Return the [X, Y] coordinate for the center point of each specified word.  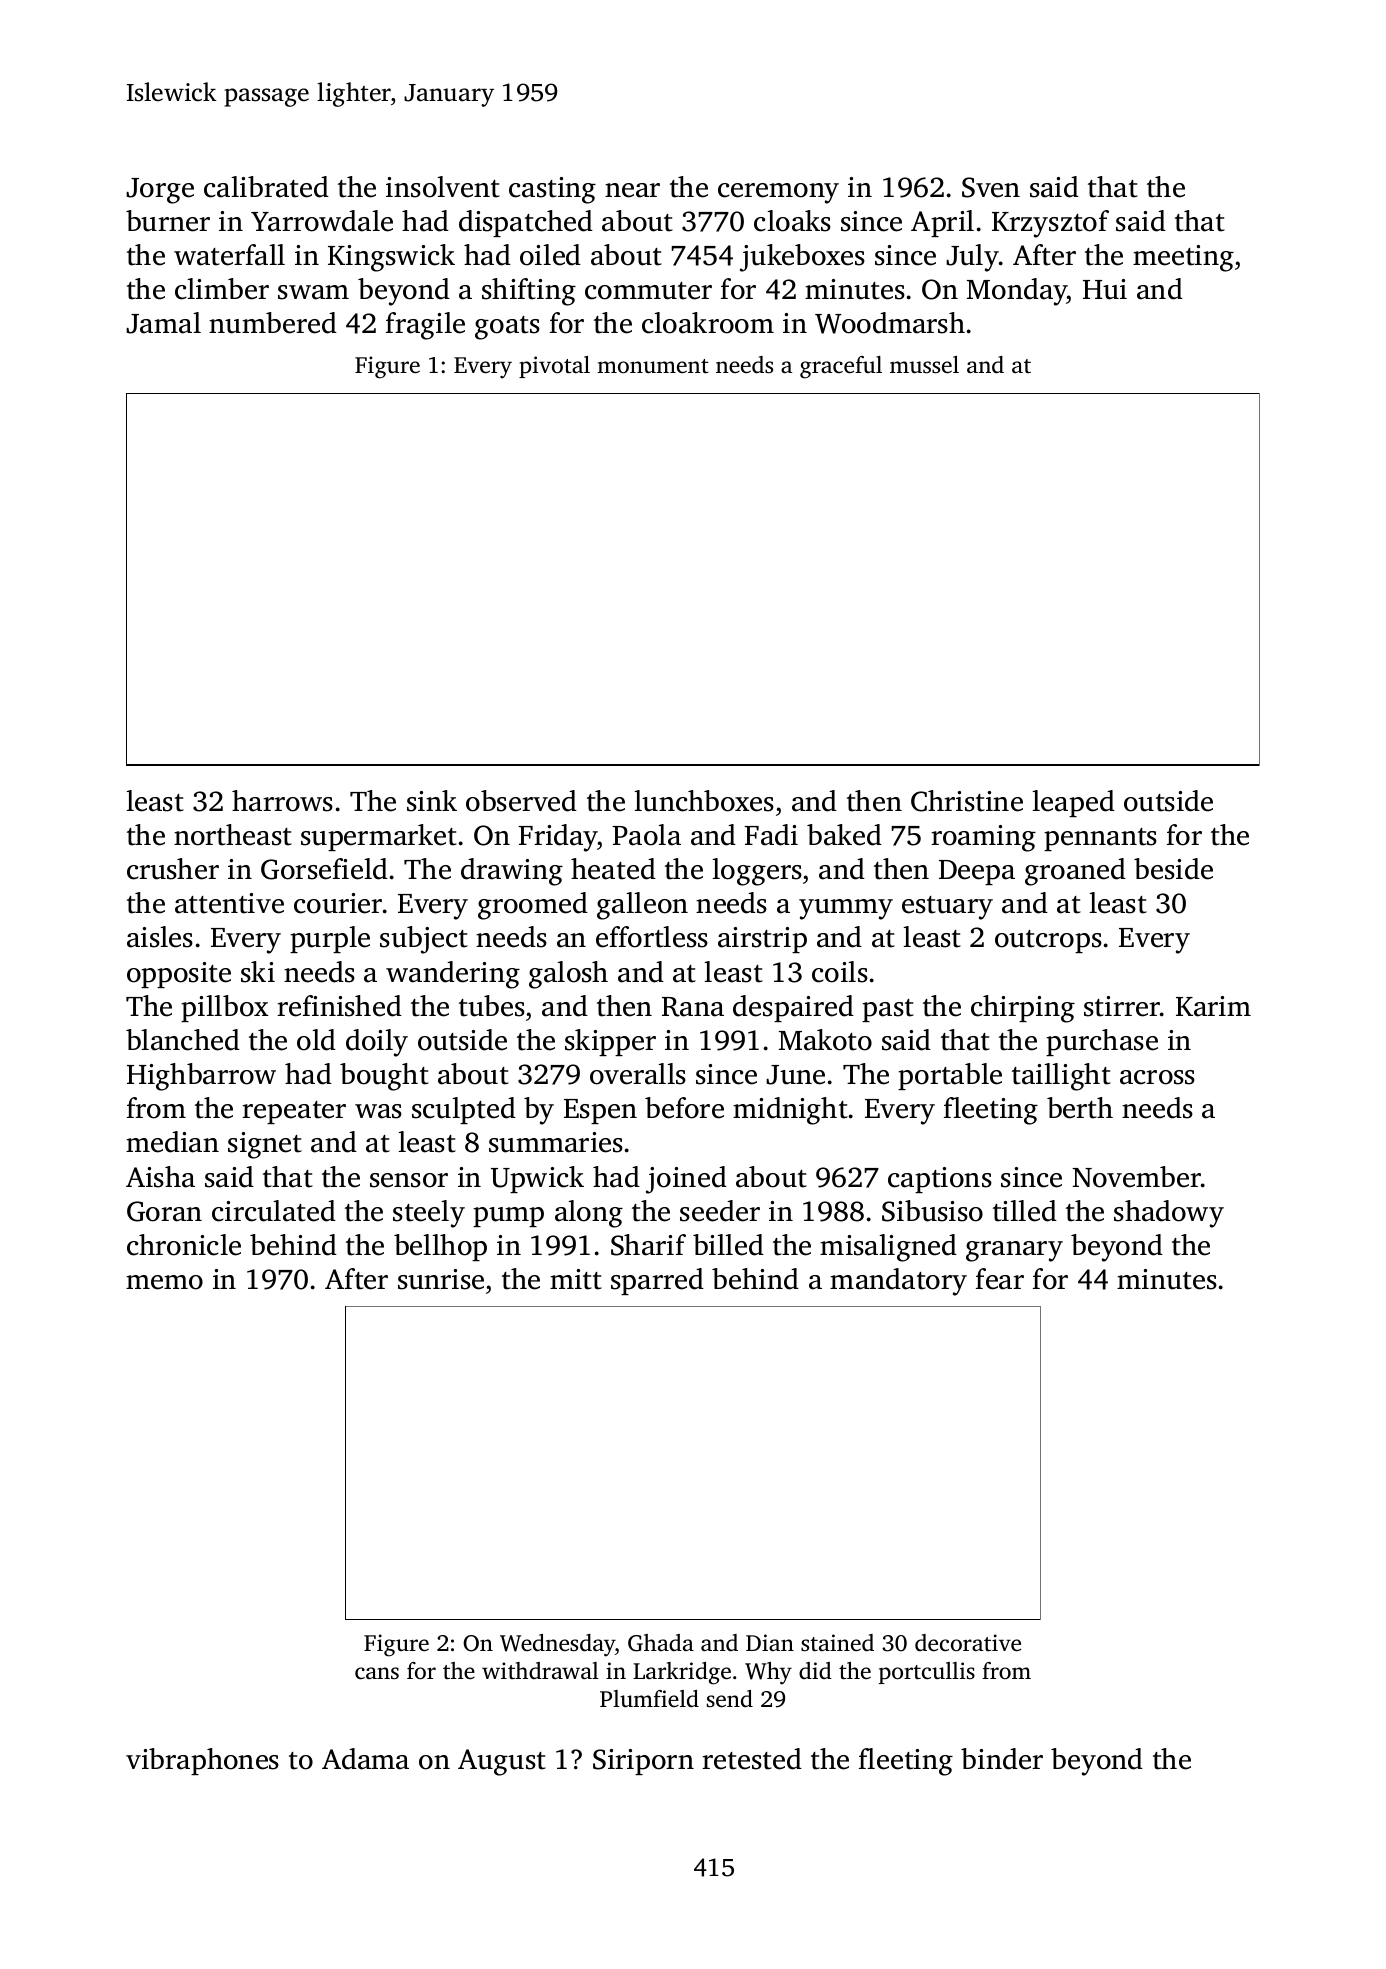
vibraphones [202, 1761]
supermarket [379, 837]
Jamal [163, 323]
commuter [648, 291]
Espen [600, 1111]
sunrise [441, 1279]
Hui [1105, 289]
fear [1000, 1279]
